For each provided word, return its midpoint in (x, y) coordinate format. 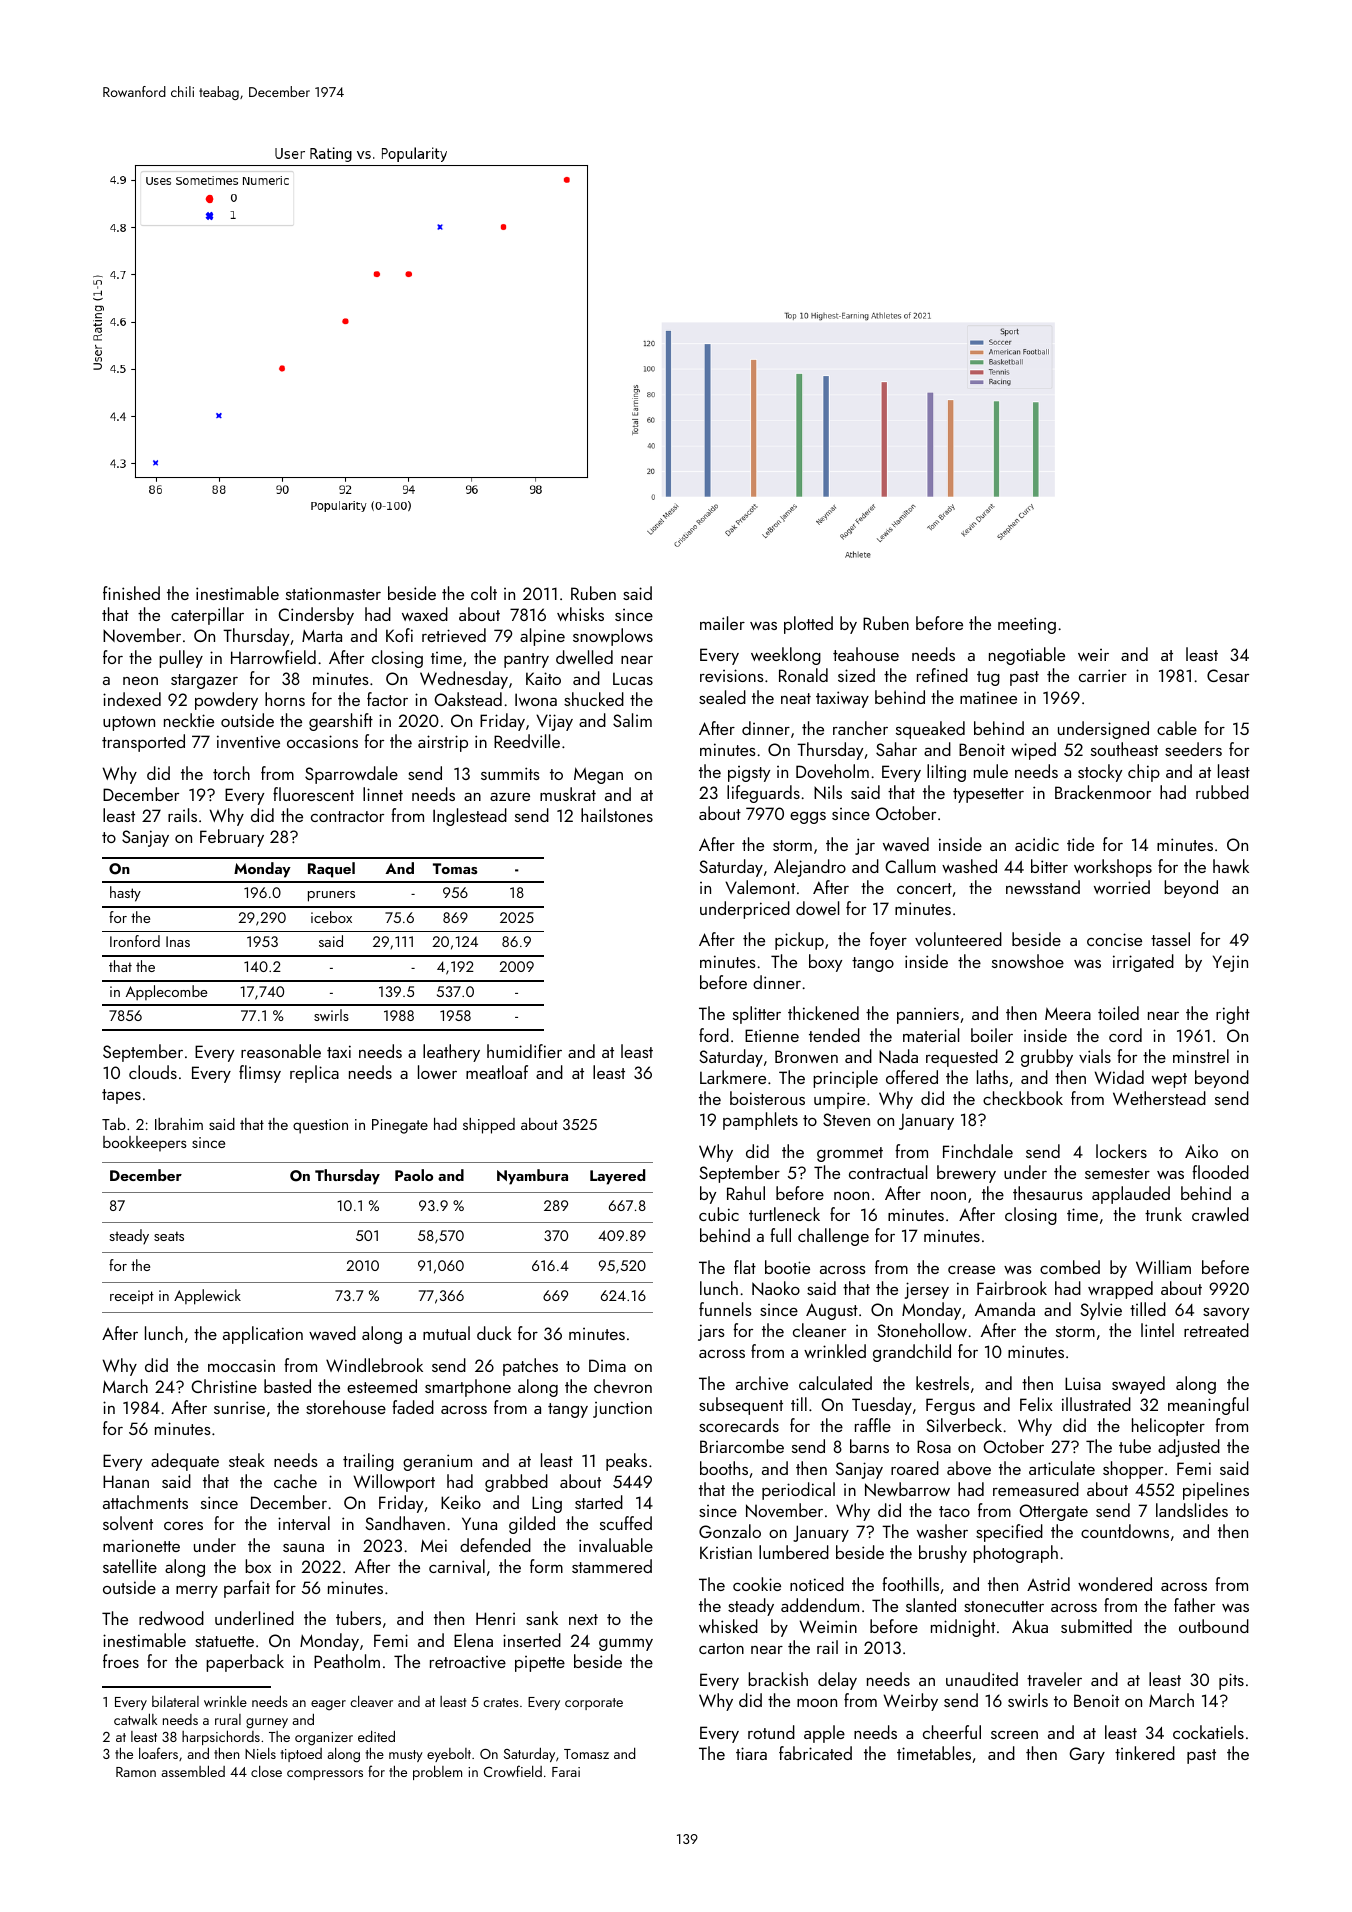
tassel (1170, 939)
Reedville (527, 741)
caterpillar (207, 616)
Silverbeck (964, 1425)
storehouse (346, 1407)
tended (834, 1035)
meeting (1027, 625)
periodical (798, 1491)
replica (314, 1074)
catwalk (135, 1719)
